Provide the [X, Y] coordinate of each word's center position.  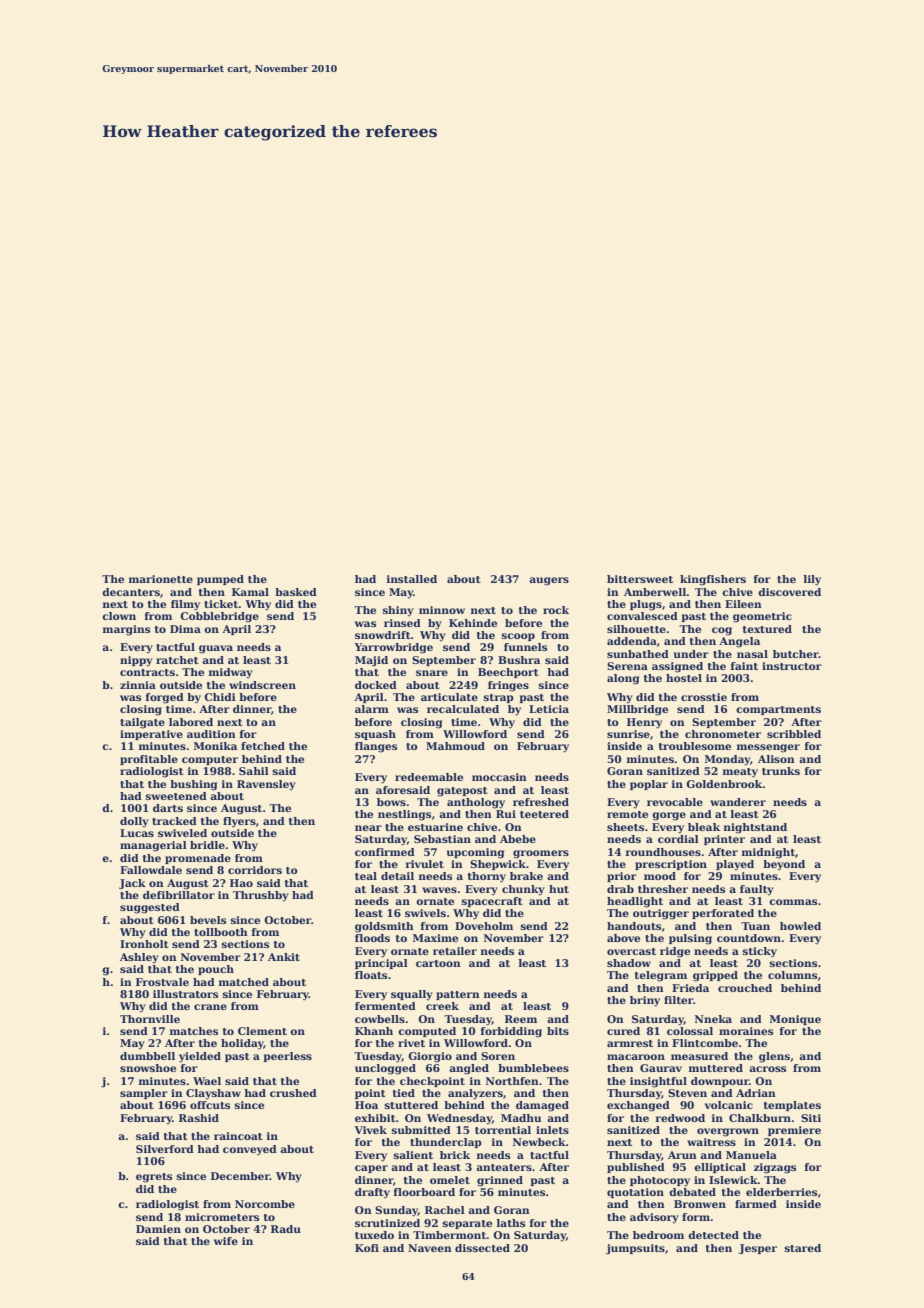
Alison [776, 759]
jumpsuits [635, 1249]
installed [412, 579]
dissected [482, 1248]
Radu [286, 1229]
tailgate [142, 723]
